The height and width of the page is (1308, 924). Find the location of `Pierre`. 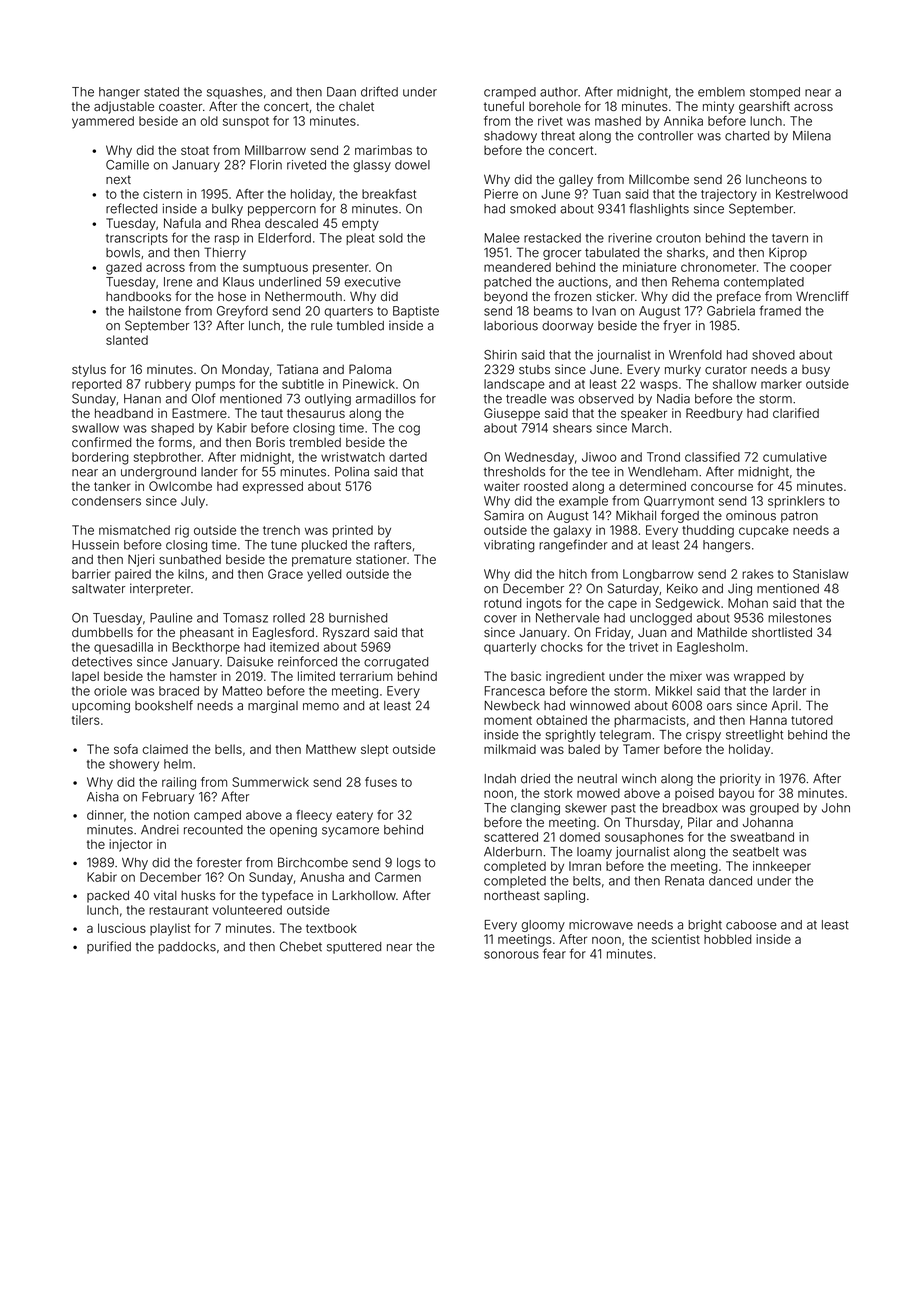

Pierre is located at coordinates (501, 194).
